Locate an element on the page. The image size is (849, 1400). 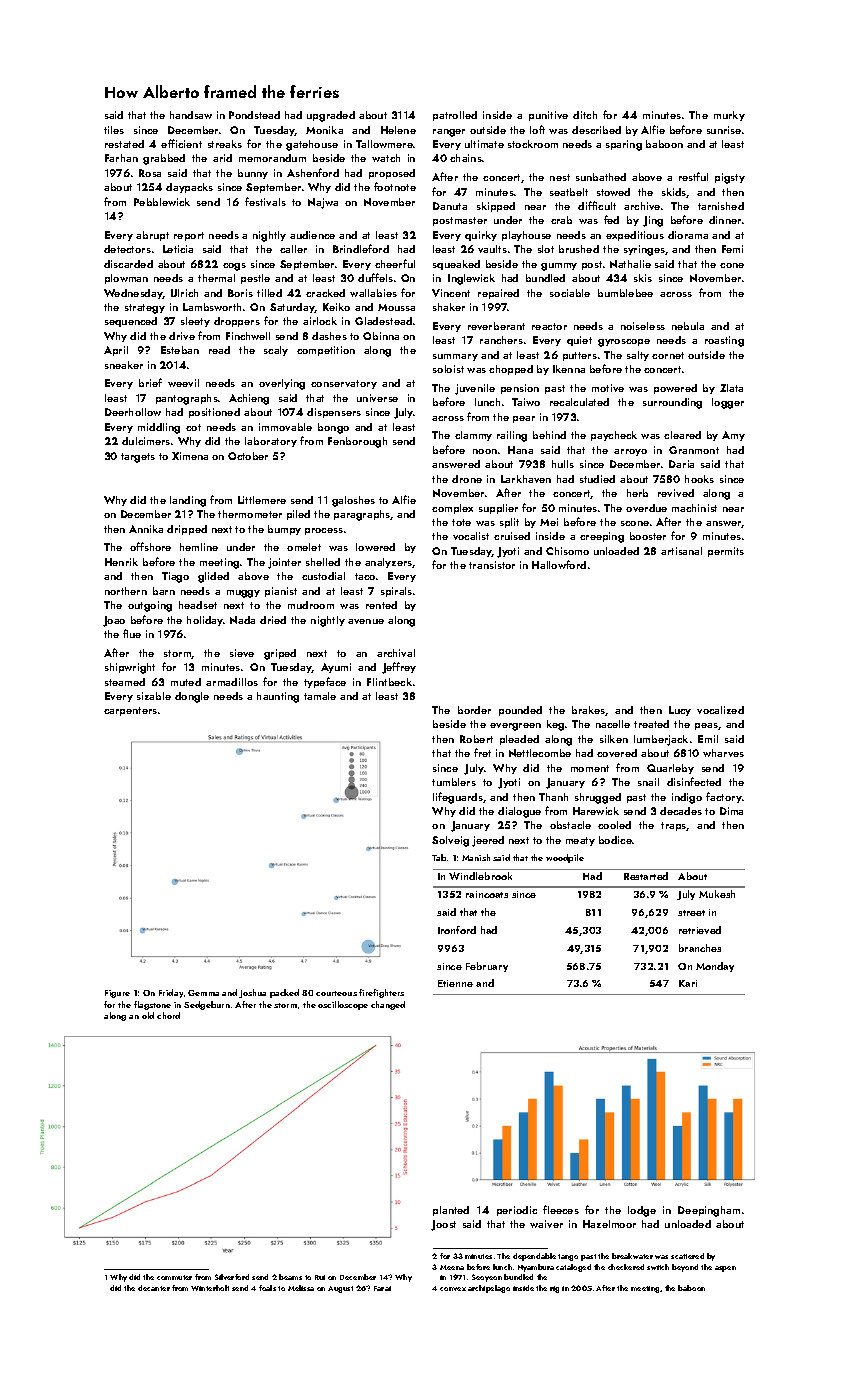
convex is located at coordinates (453, 1289).
